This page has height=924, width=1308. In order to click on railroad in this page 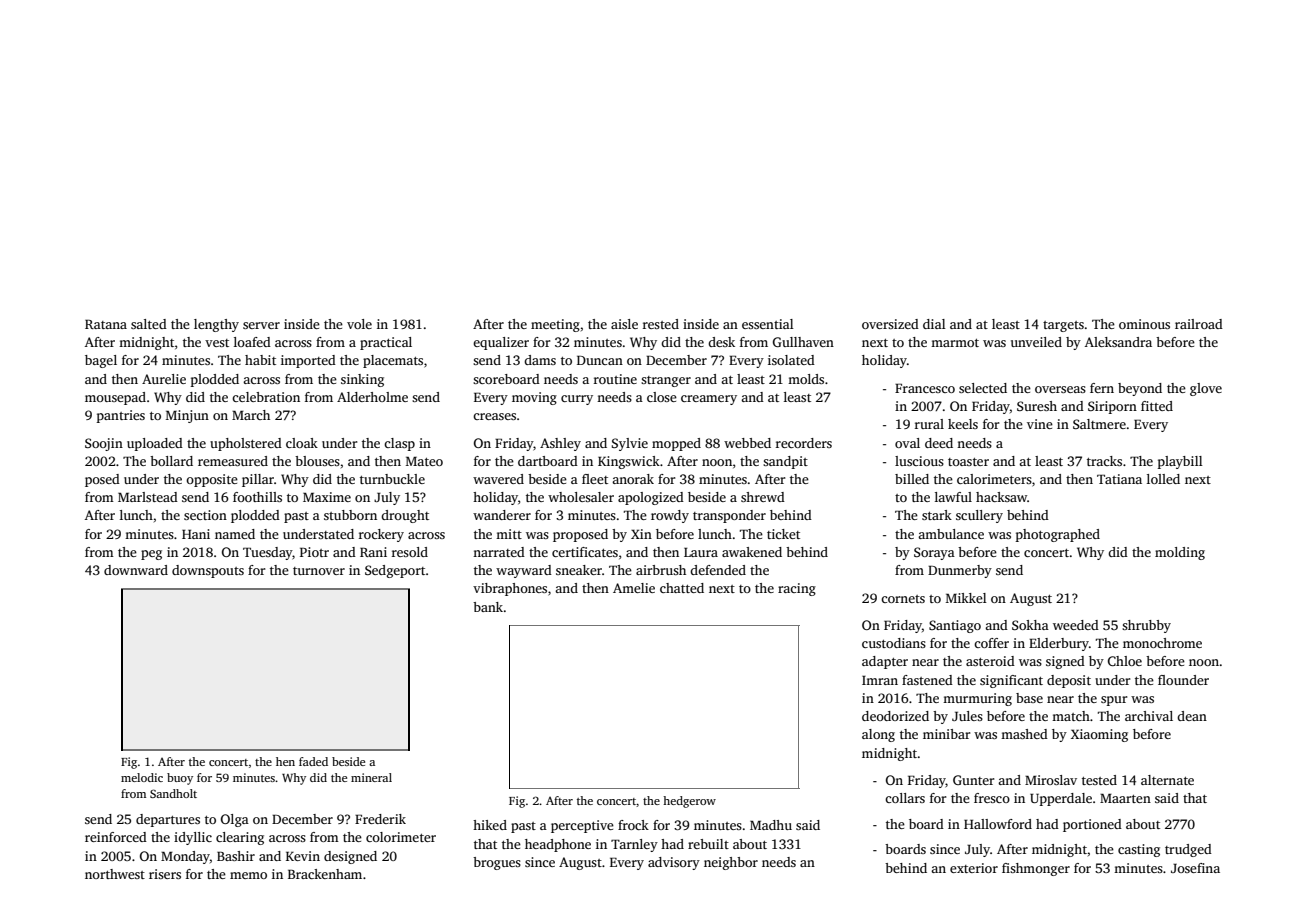, I will do `click(1199, 324)`.
